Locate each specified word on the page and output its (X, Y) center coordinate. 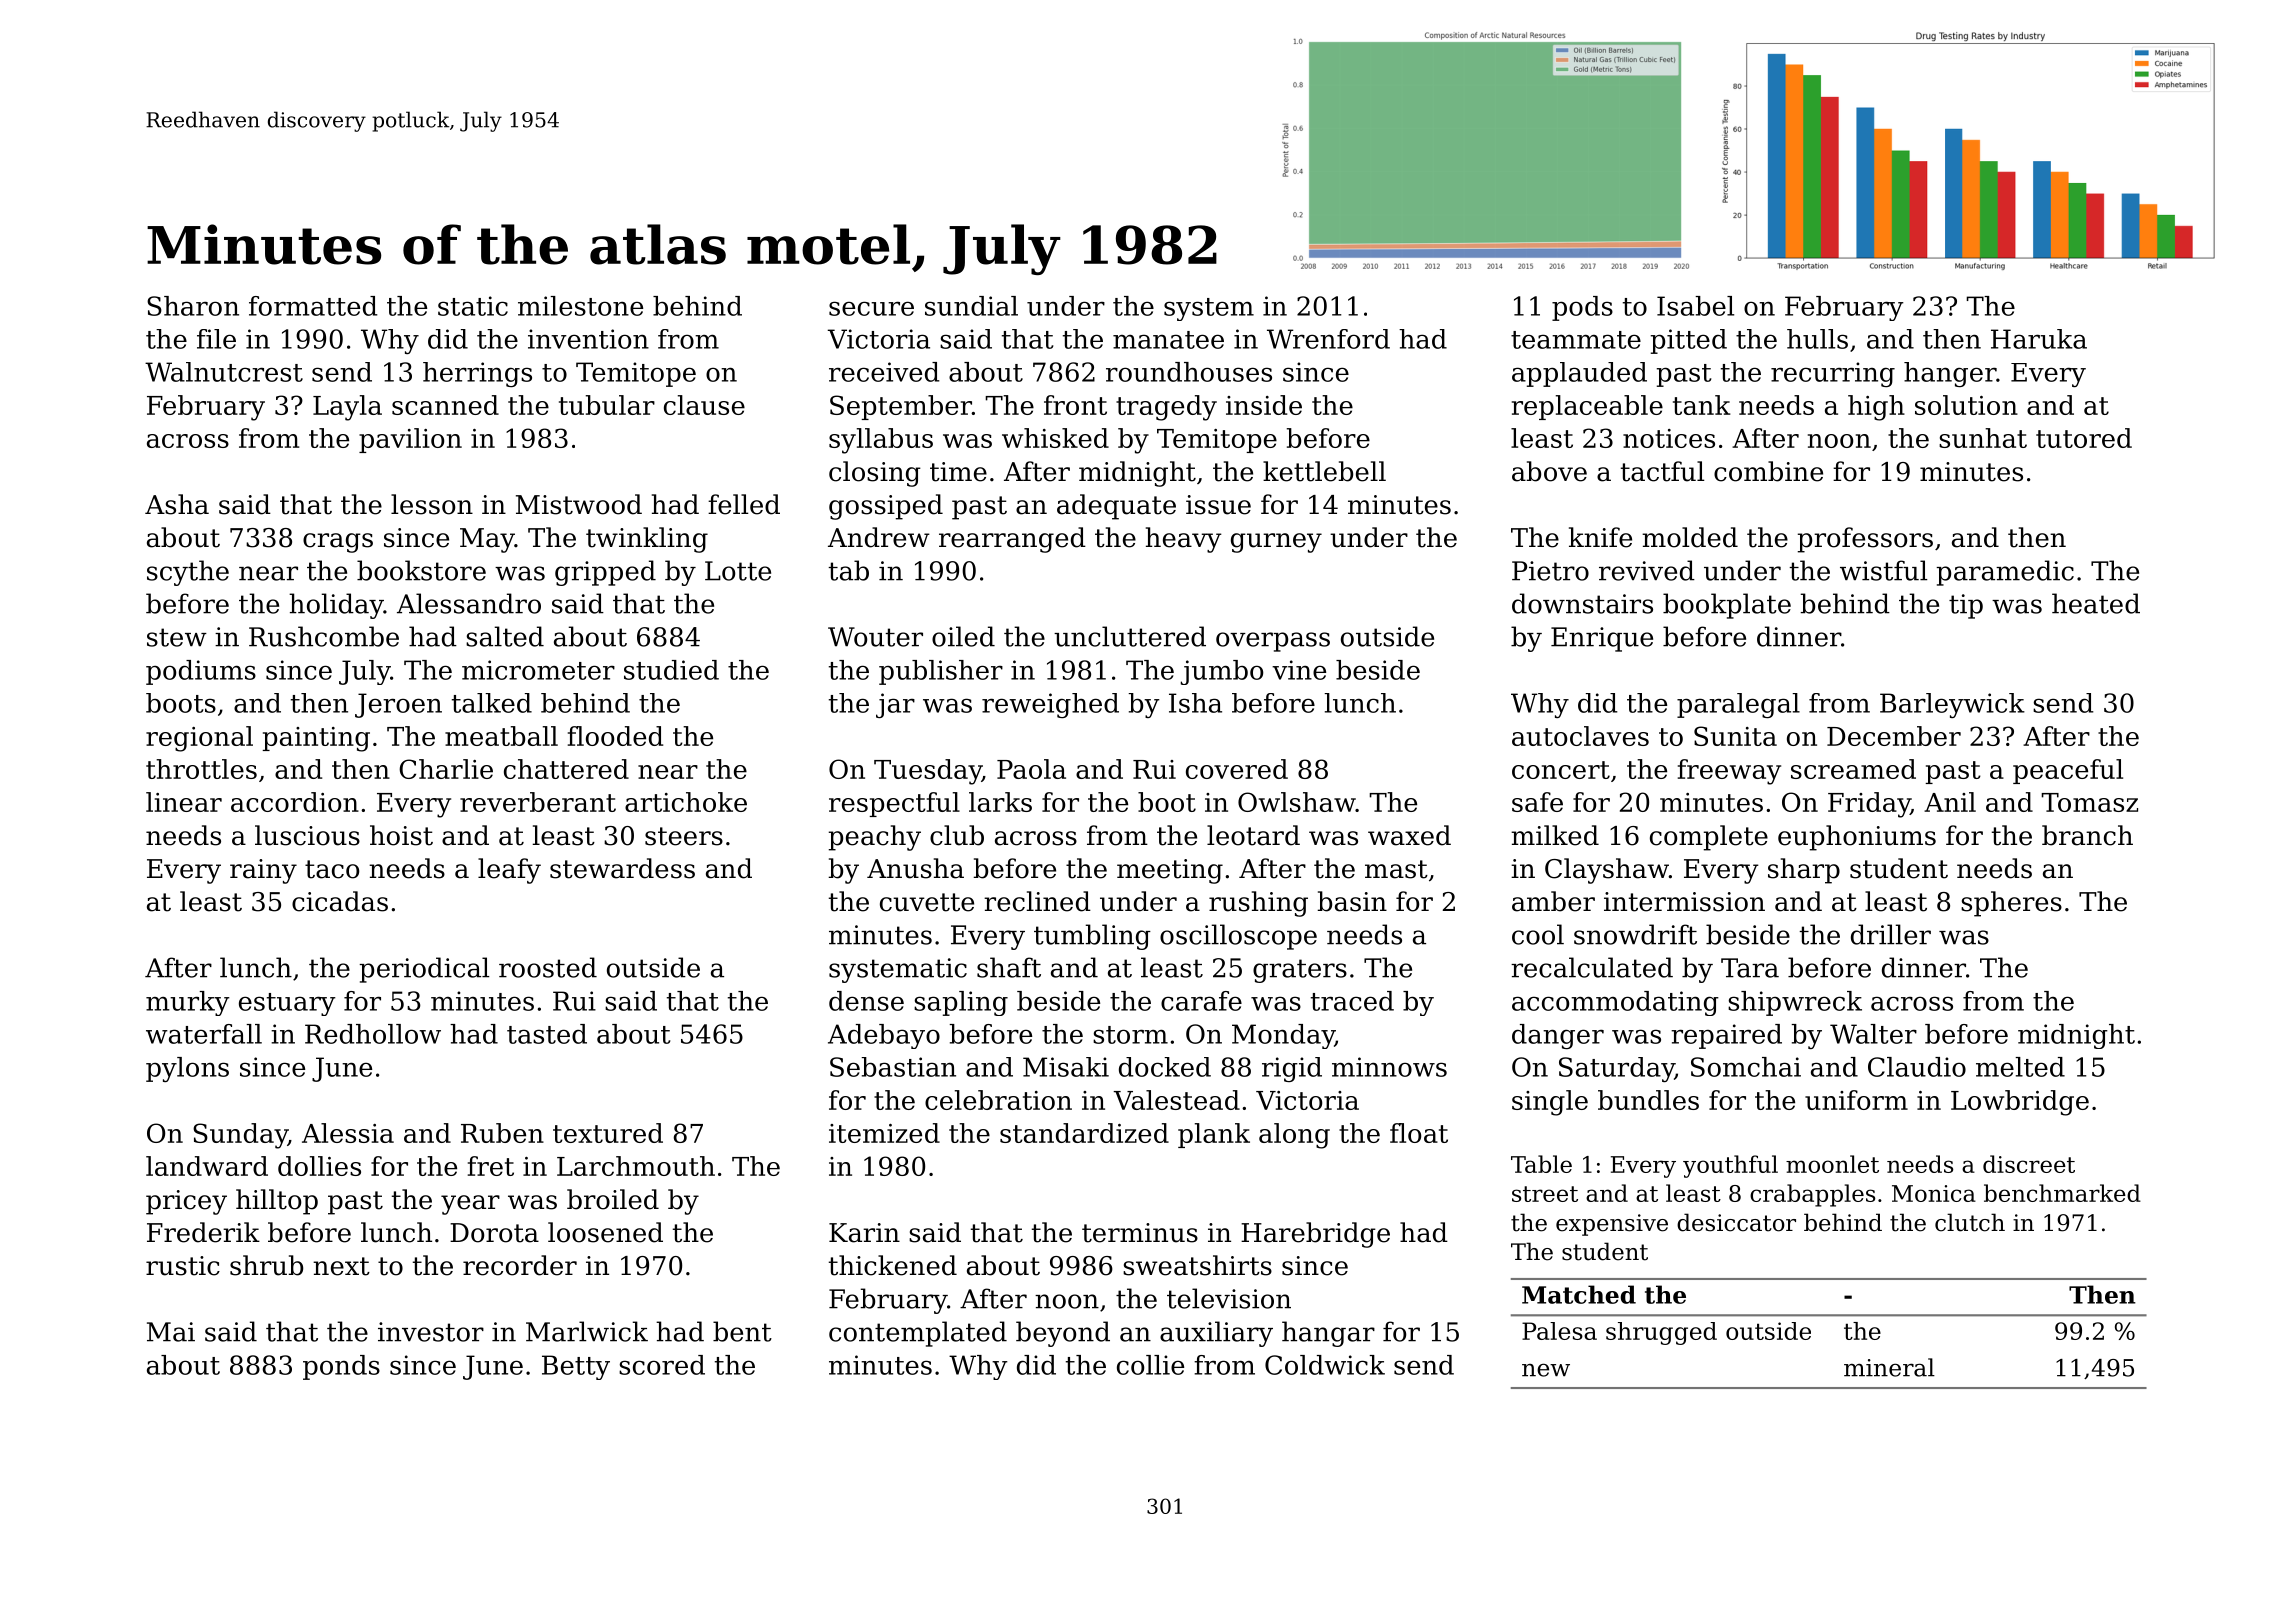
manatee (1168, 340)
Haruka (2039, 339)
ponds (341, 1367)
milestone (580, 306)
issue (1218, 505)
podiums (201, 672)
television (1229, 1298)
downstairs (1582, 603)
